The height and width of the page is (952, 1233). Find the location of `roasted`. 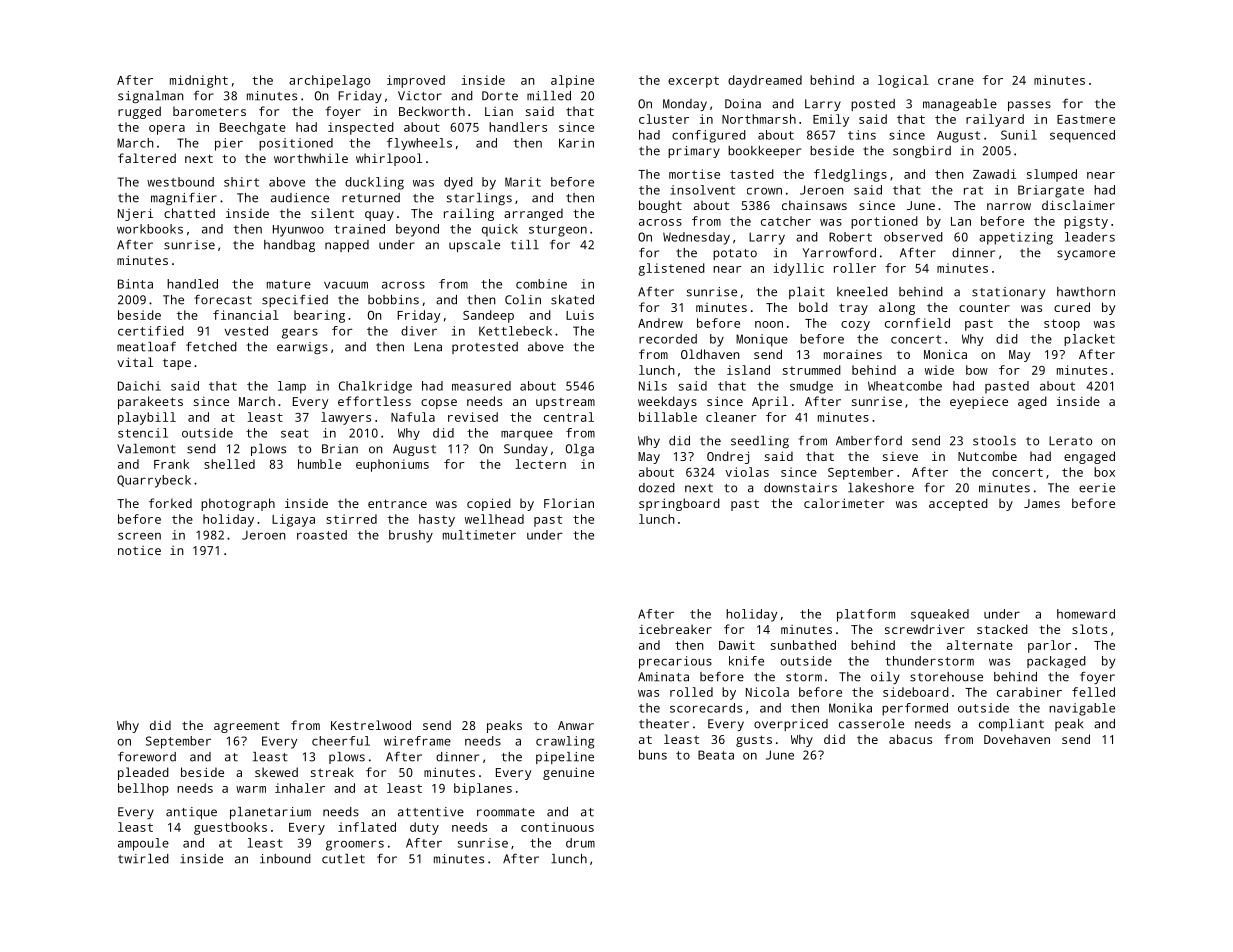

roasted is located at coordinates (322, 535).
